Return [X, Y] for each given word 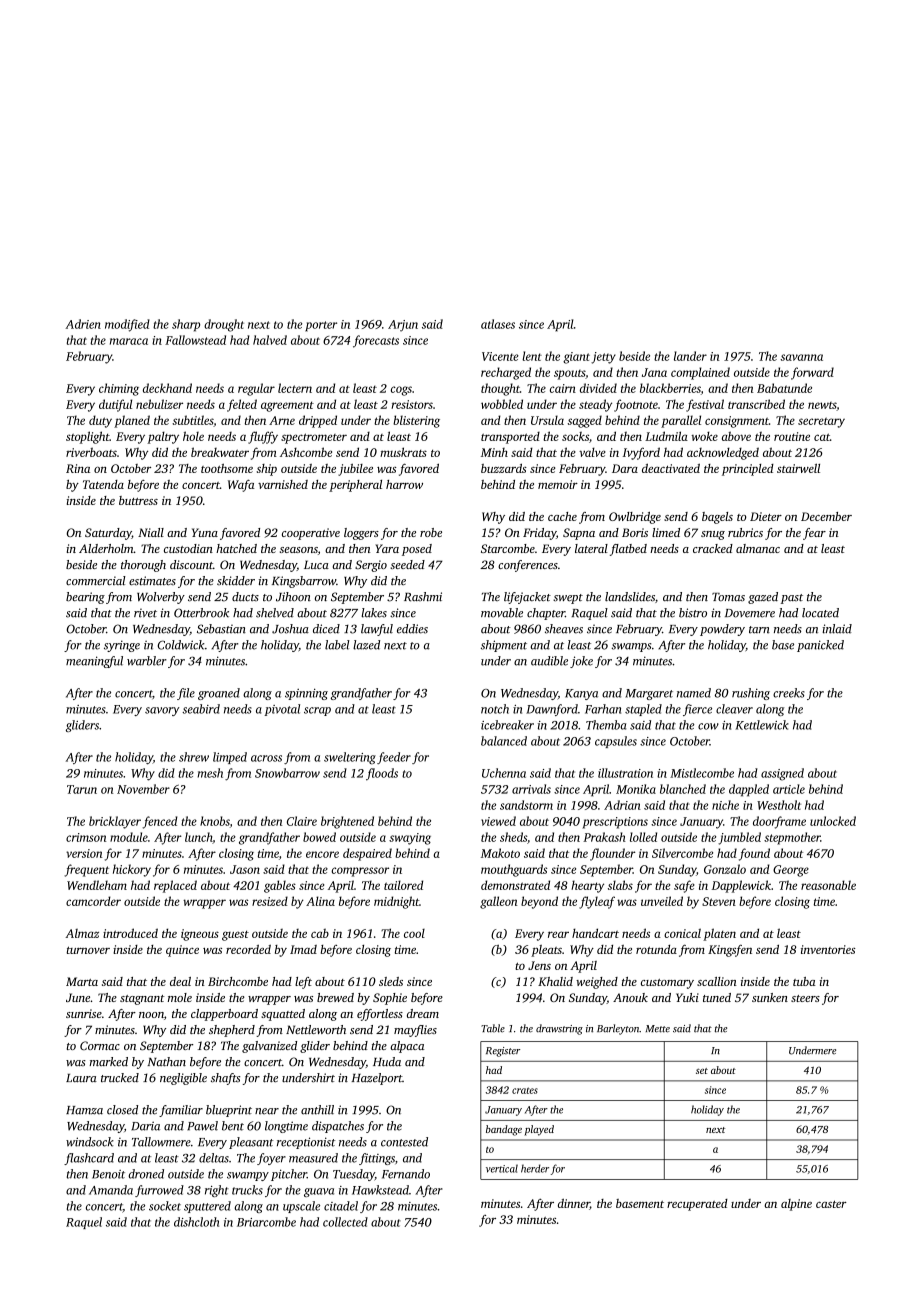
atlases [498, 324]
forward [812, 373]
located [820, 613]
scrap [317, 711]
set [702, 1071]
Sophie [390, 999]
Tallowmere [161, 1142]
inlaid [837, 629]
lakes [374, 613]
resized [270, 901]
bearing [85, 598]
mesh [210, 773]
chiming [119, 389]
